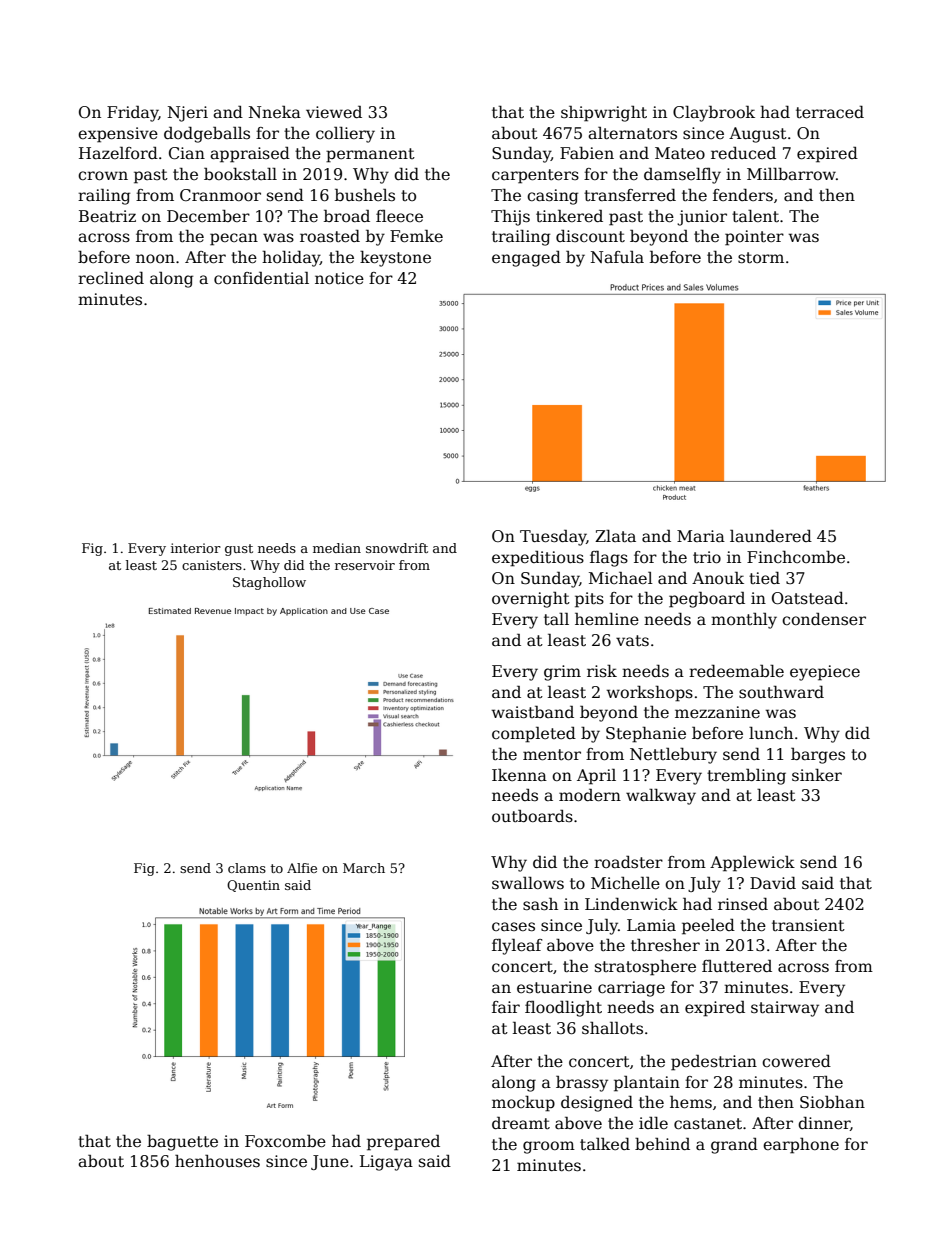  What do you see at coordinates (345, 134) in the screenshot?
I see `colliery` at bounding box center [345, 134].
